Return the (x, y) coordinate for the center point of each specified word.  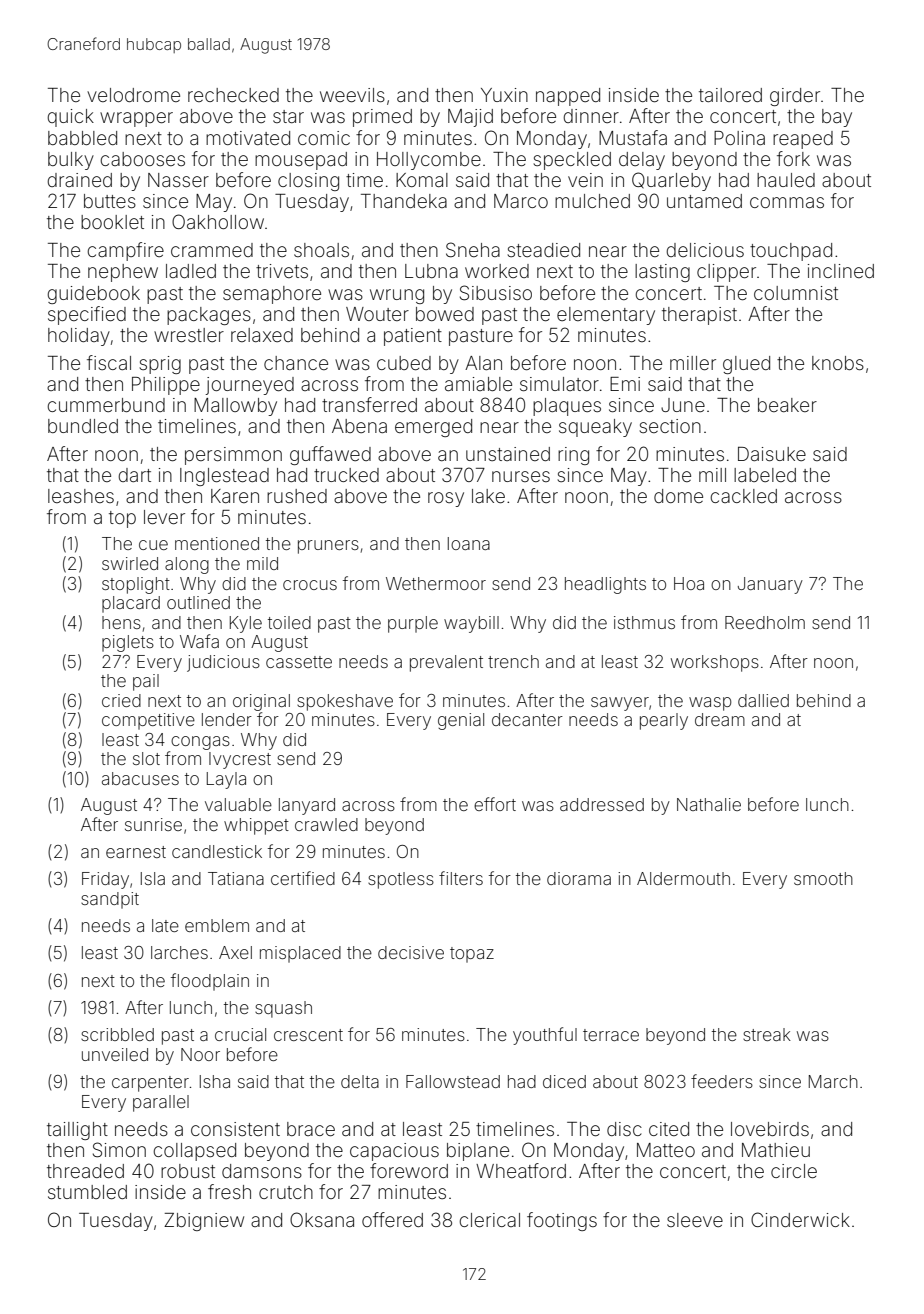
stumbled (87, 1192)
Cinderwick (800, 1219)
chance (296, 363)
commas (787, 202)
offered (392, 1219)
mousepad (301, 161)
